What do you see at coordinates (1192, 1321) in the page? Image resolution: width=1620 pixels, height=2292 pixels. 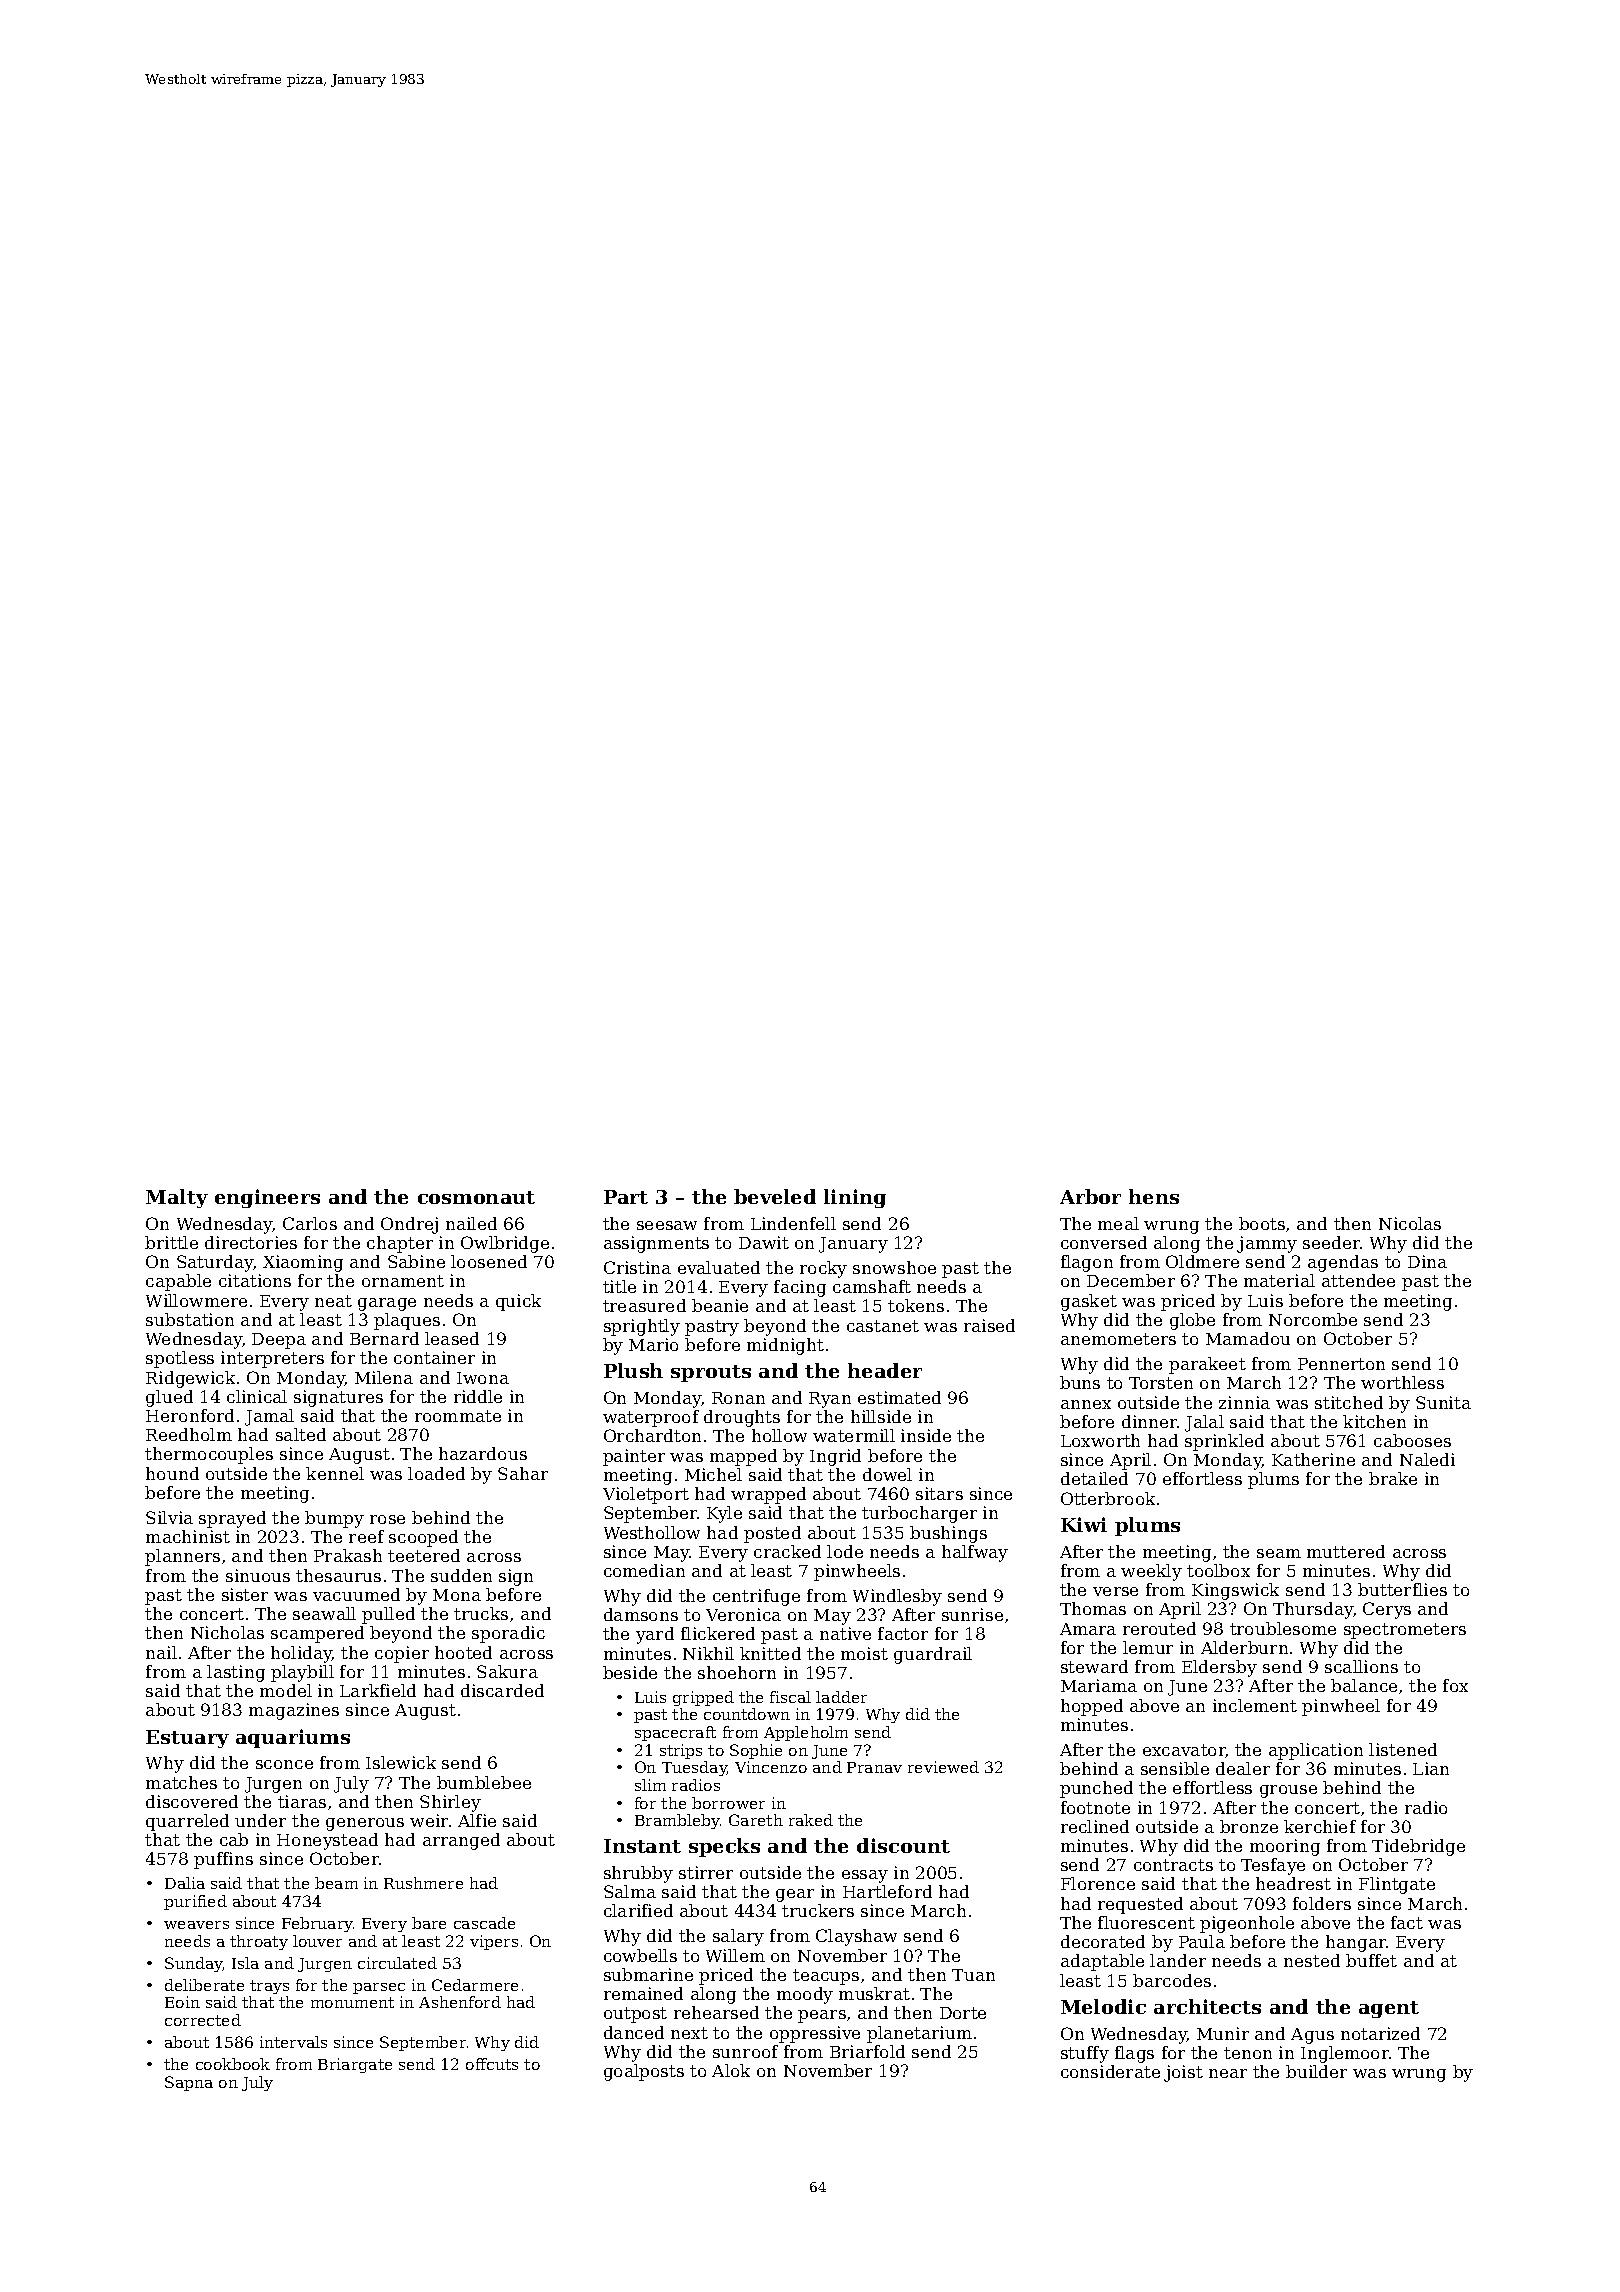 I see `globe` at bounding box center [1192, 1321].
